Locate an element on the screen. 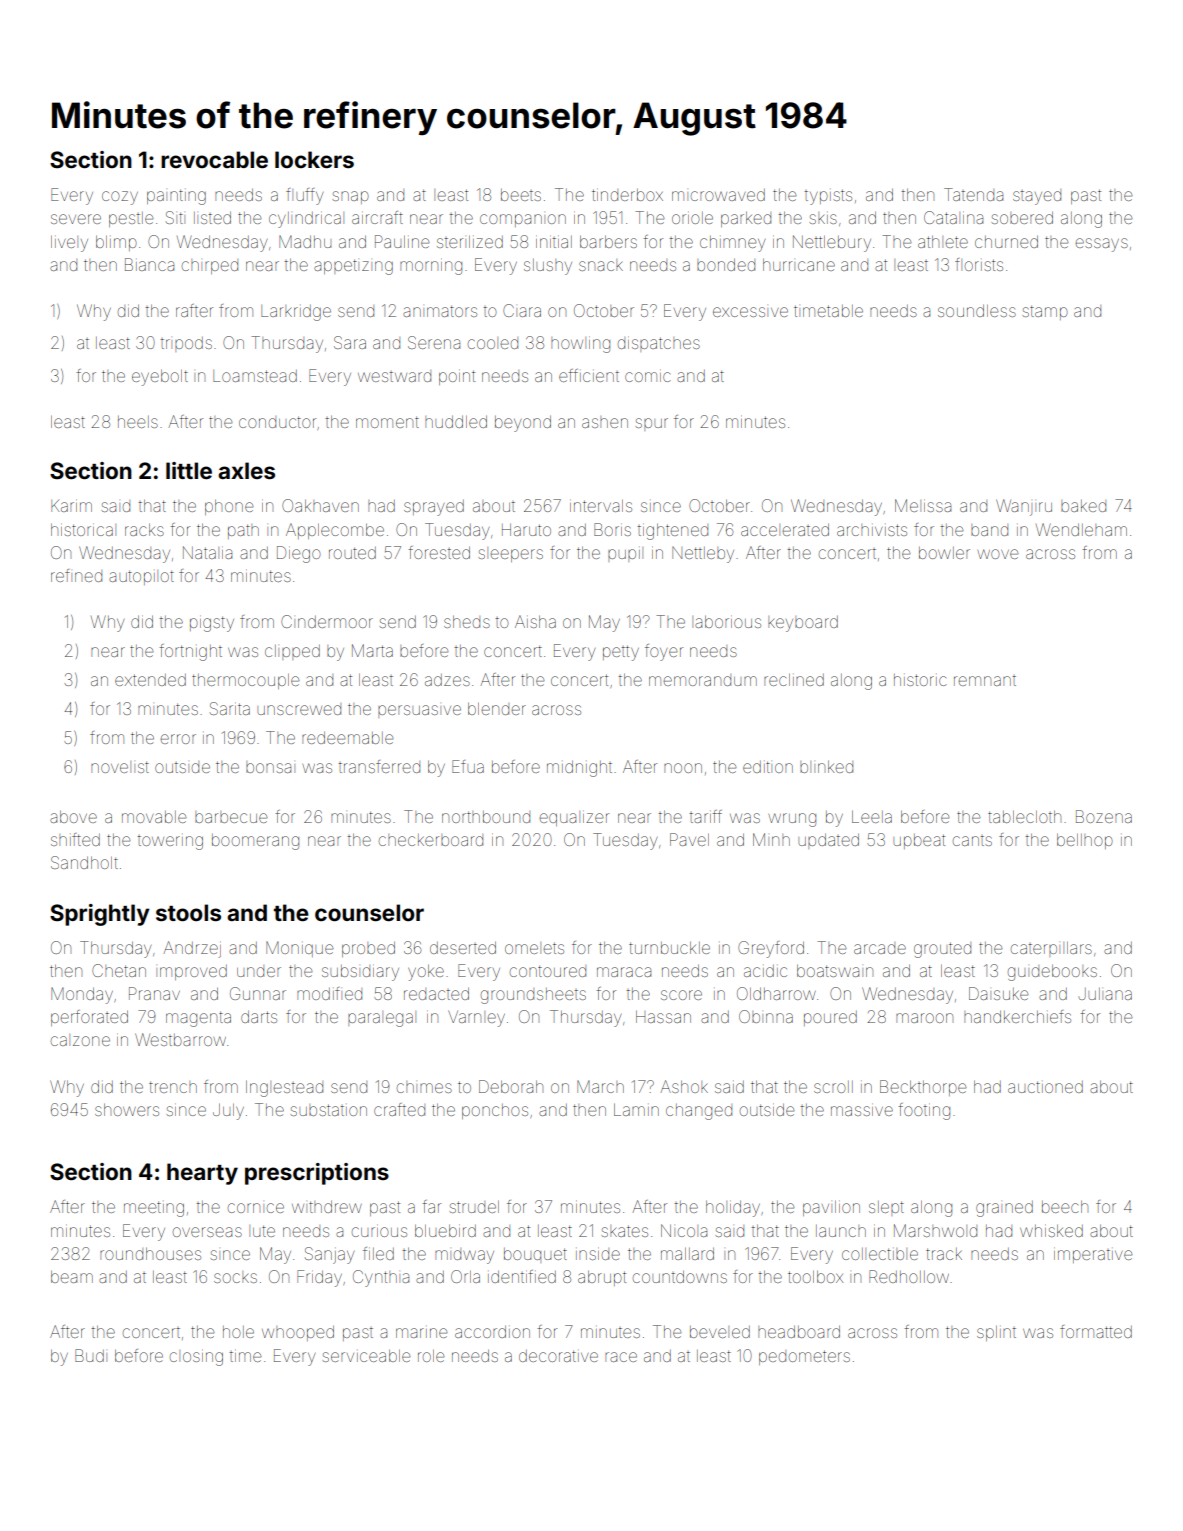  Cindermoor is located at coordinates (327, 621).
